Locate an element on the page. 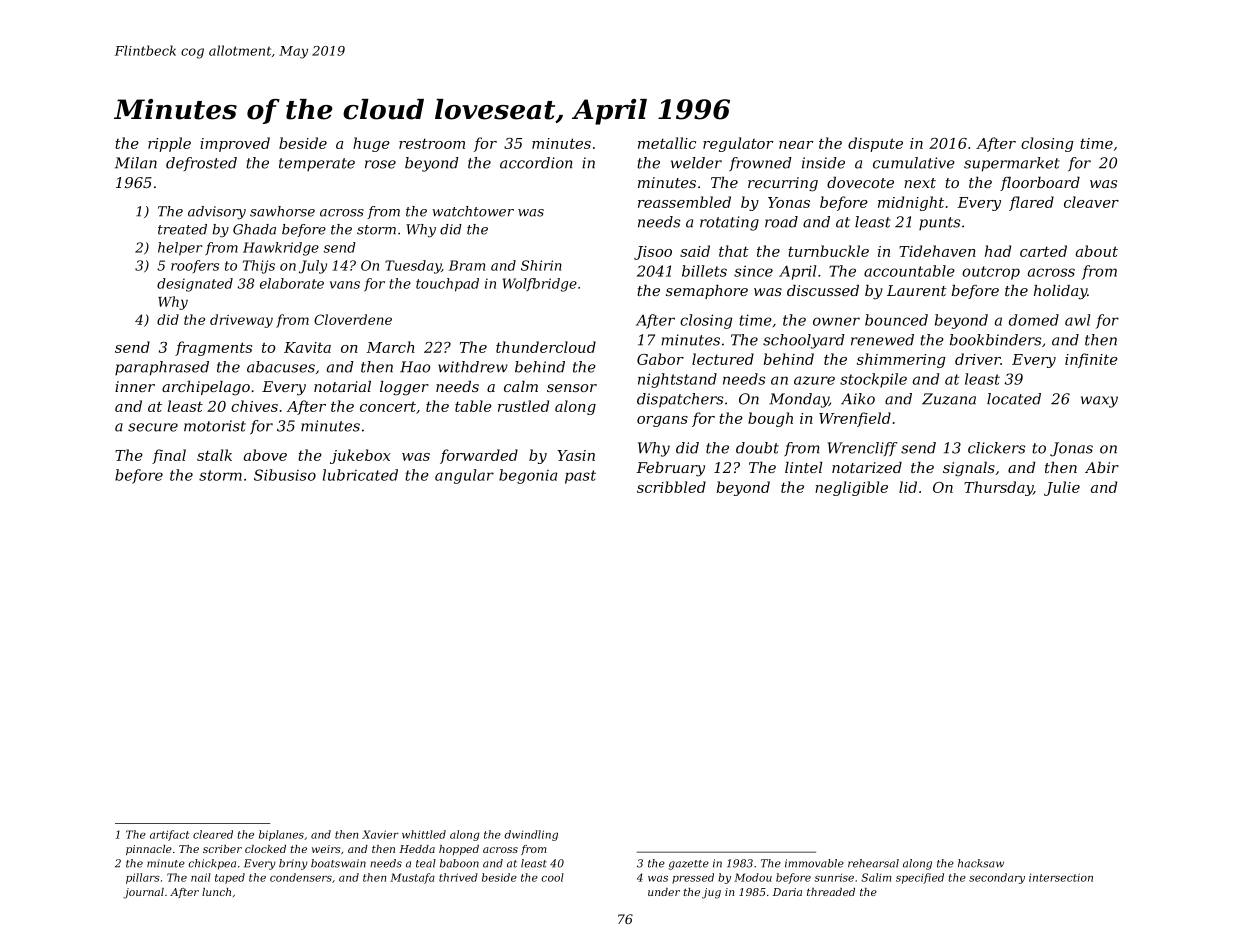 This image has width=1233, height=952. dwindling is located at coordinates (531, 835).
